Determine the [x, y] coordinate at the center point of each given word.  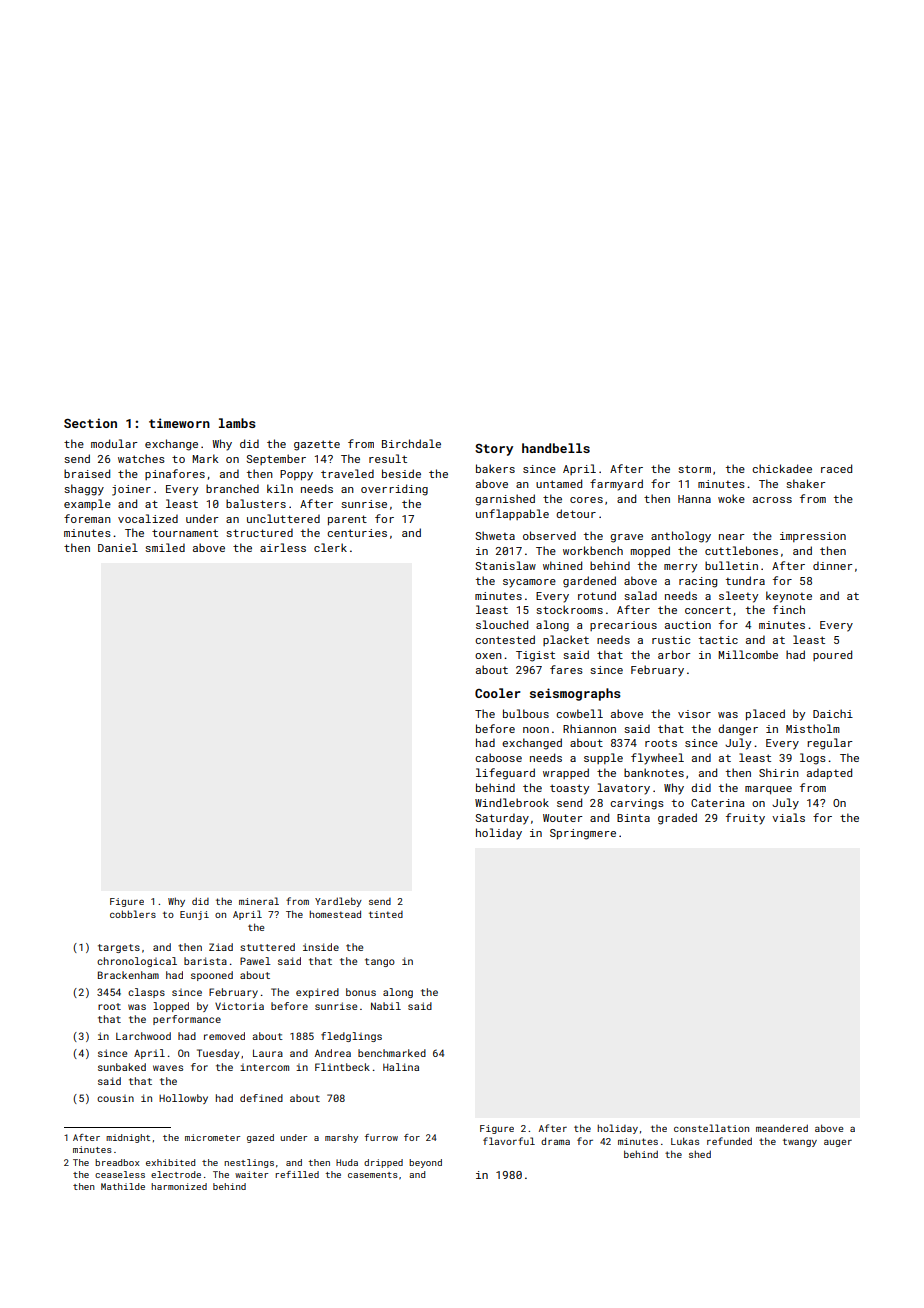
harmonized [179, 1186]
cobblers [133, 914]
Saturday [502, 819]
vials [788, 817]
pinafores [175, 474]
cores [586, 500]
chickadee [782, 468]
